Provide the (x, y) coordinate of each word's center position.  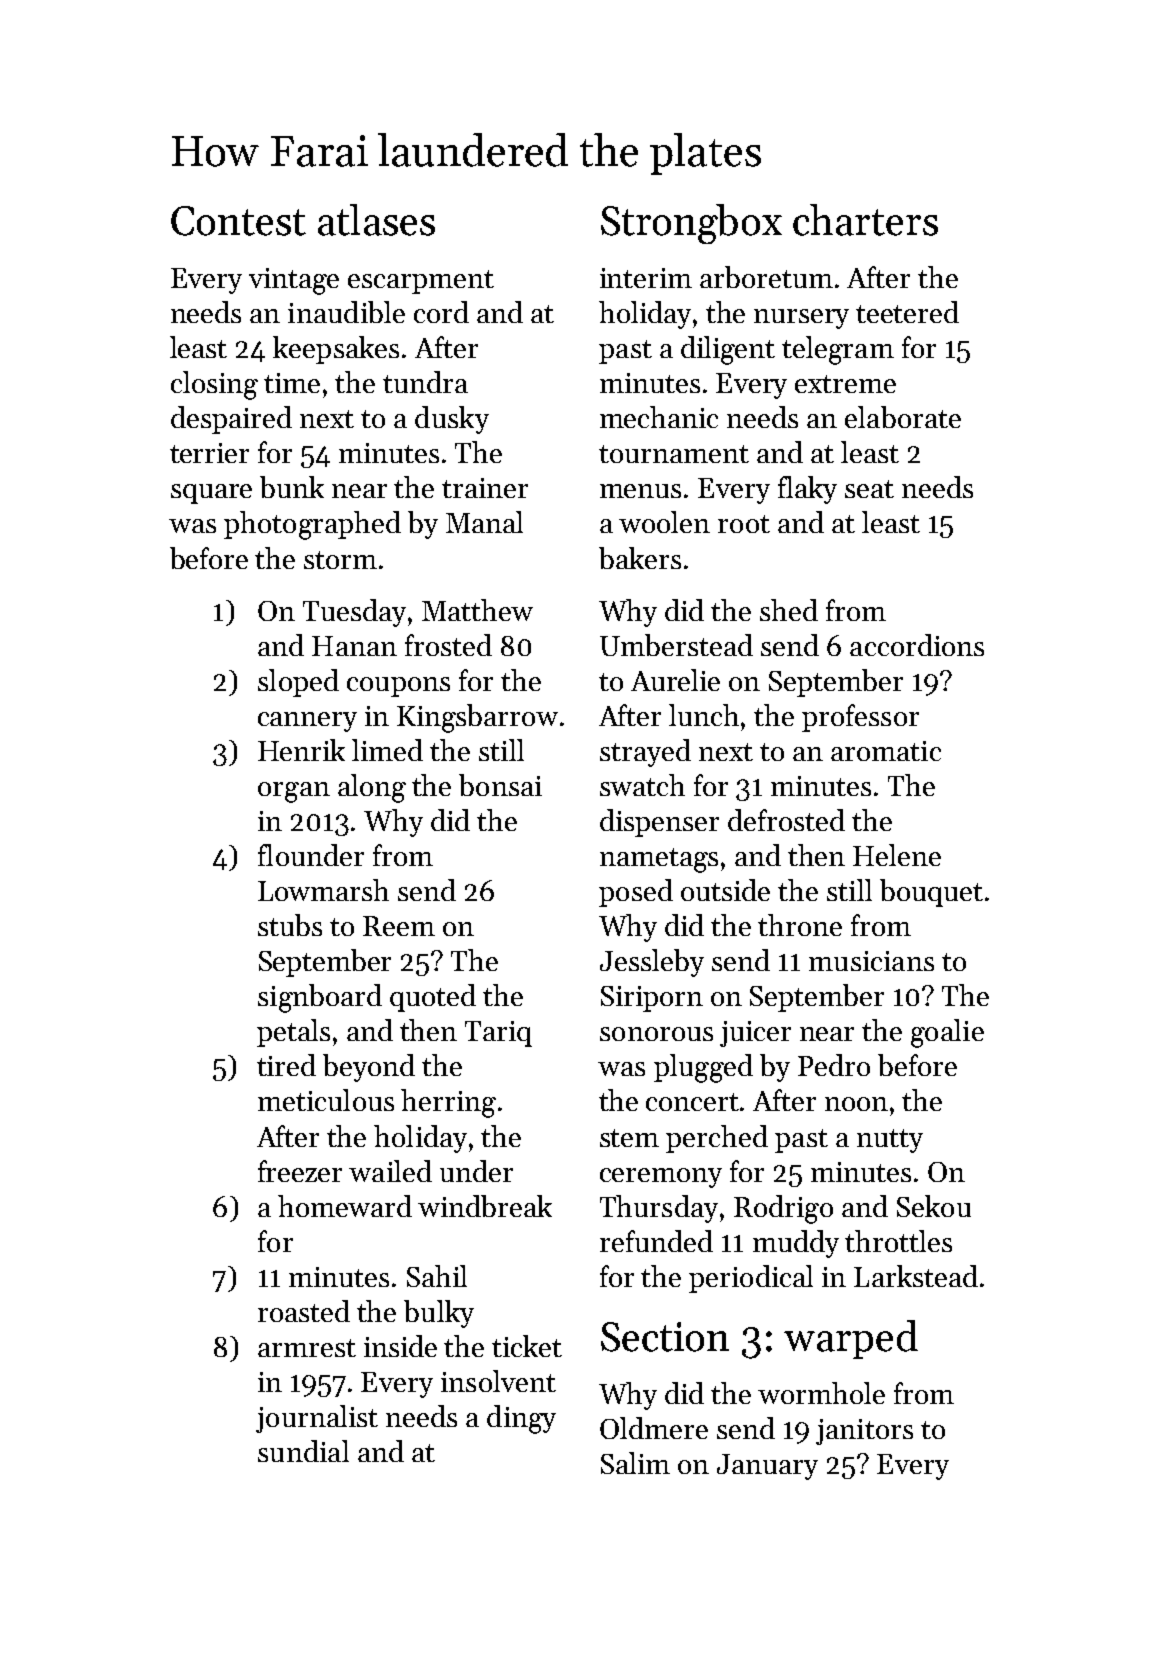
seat (869, 489)
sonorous (656, 1034)
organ (294, 792)
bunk (292, 487)
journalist (317, 1419)
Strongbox (691, 224)
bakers (640, 558)
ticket (527, 1346)
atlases (376, 220)
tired (286, 1065)
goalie (947, 1033)
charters (865, 220)
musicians (871, 961)
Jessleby (652, 963)
